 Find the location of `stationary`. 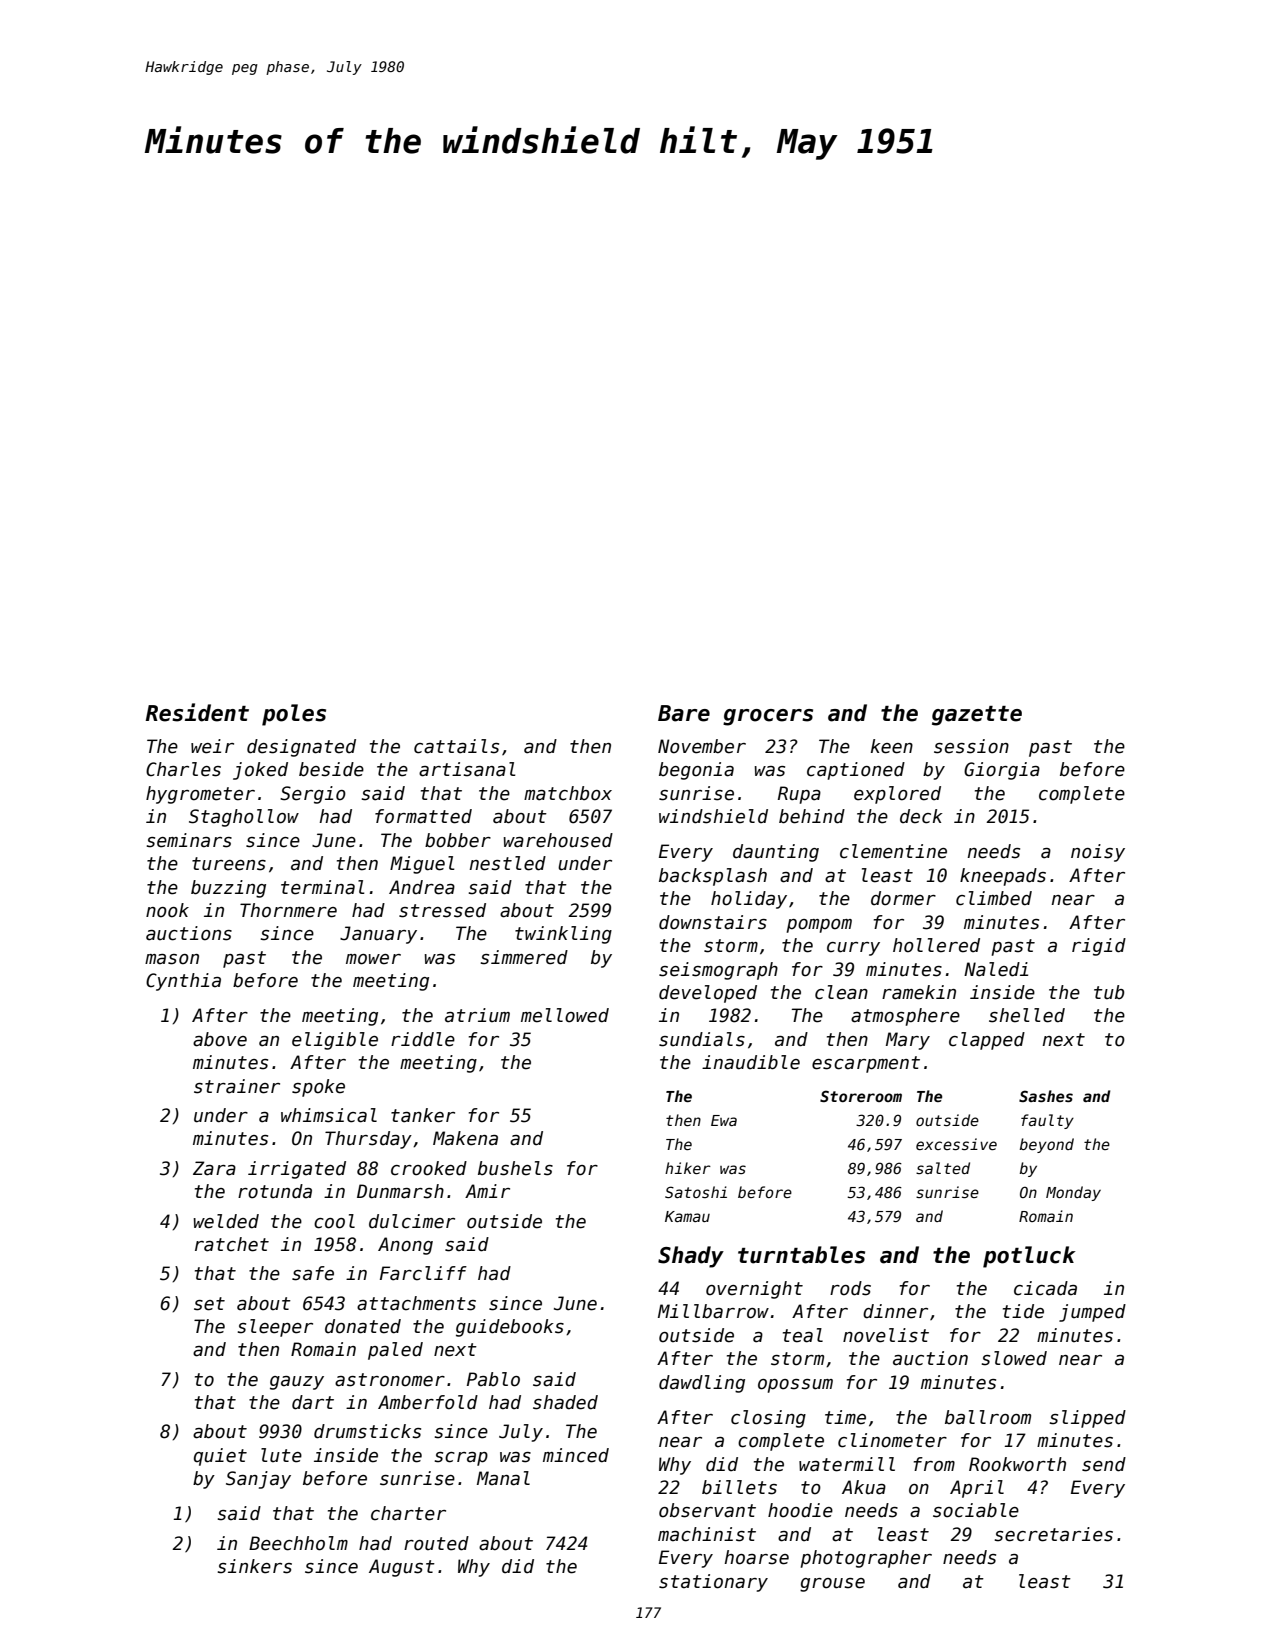

stationary is located at coordinates (713, 1583).
